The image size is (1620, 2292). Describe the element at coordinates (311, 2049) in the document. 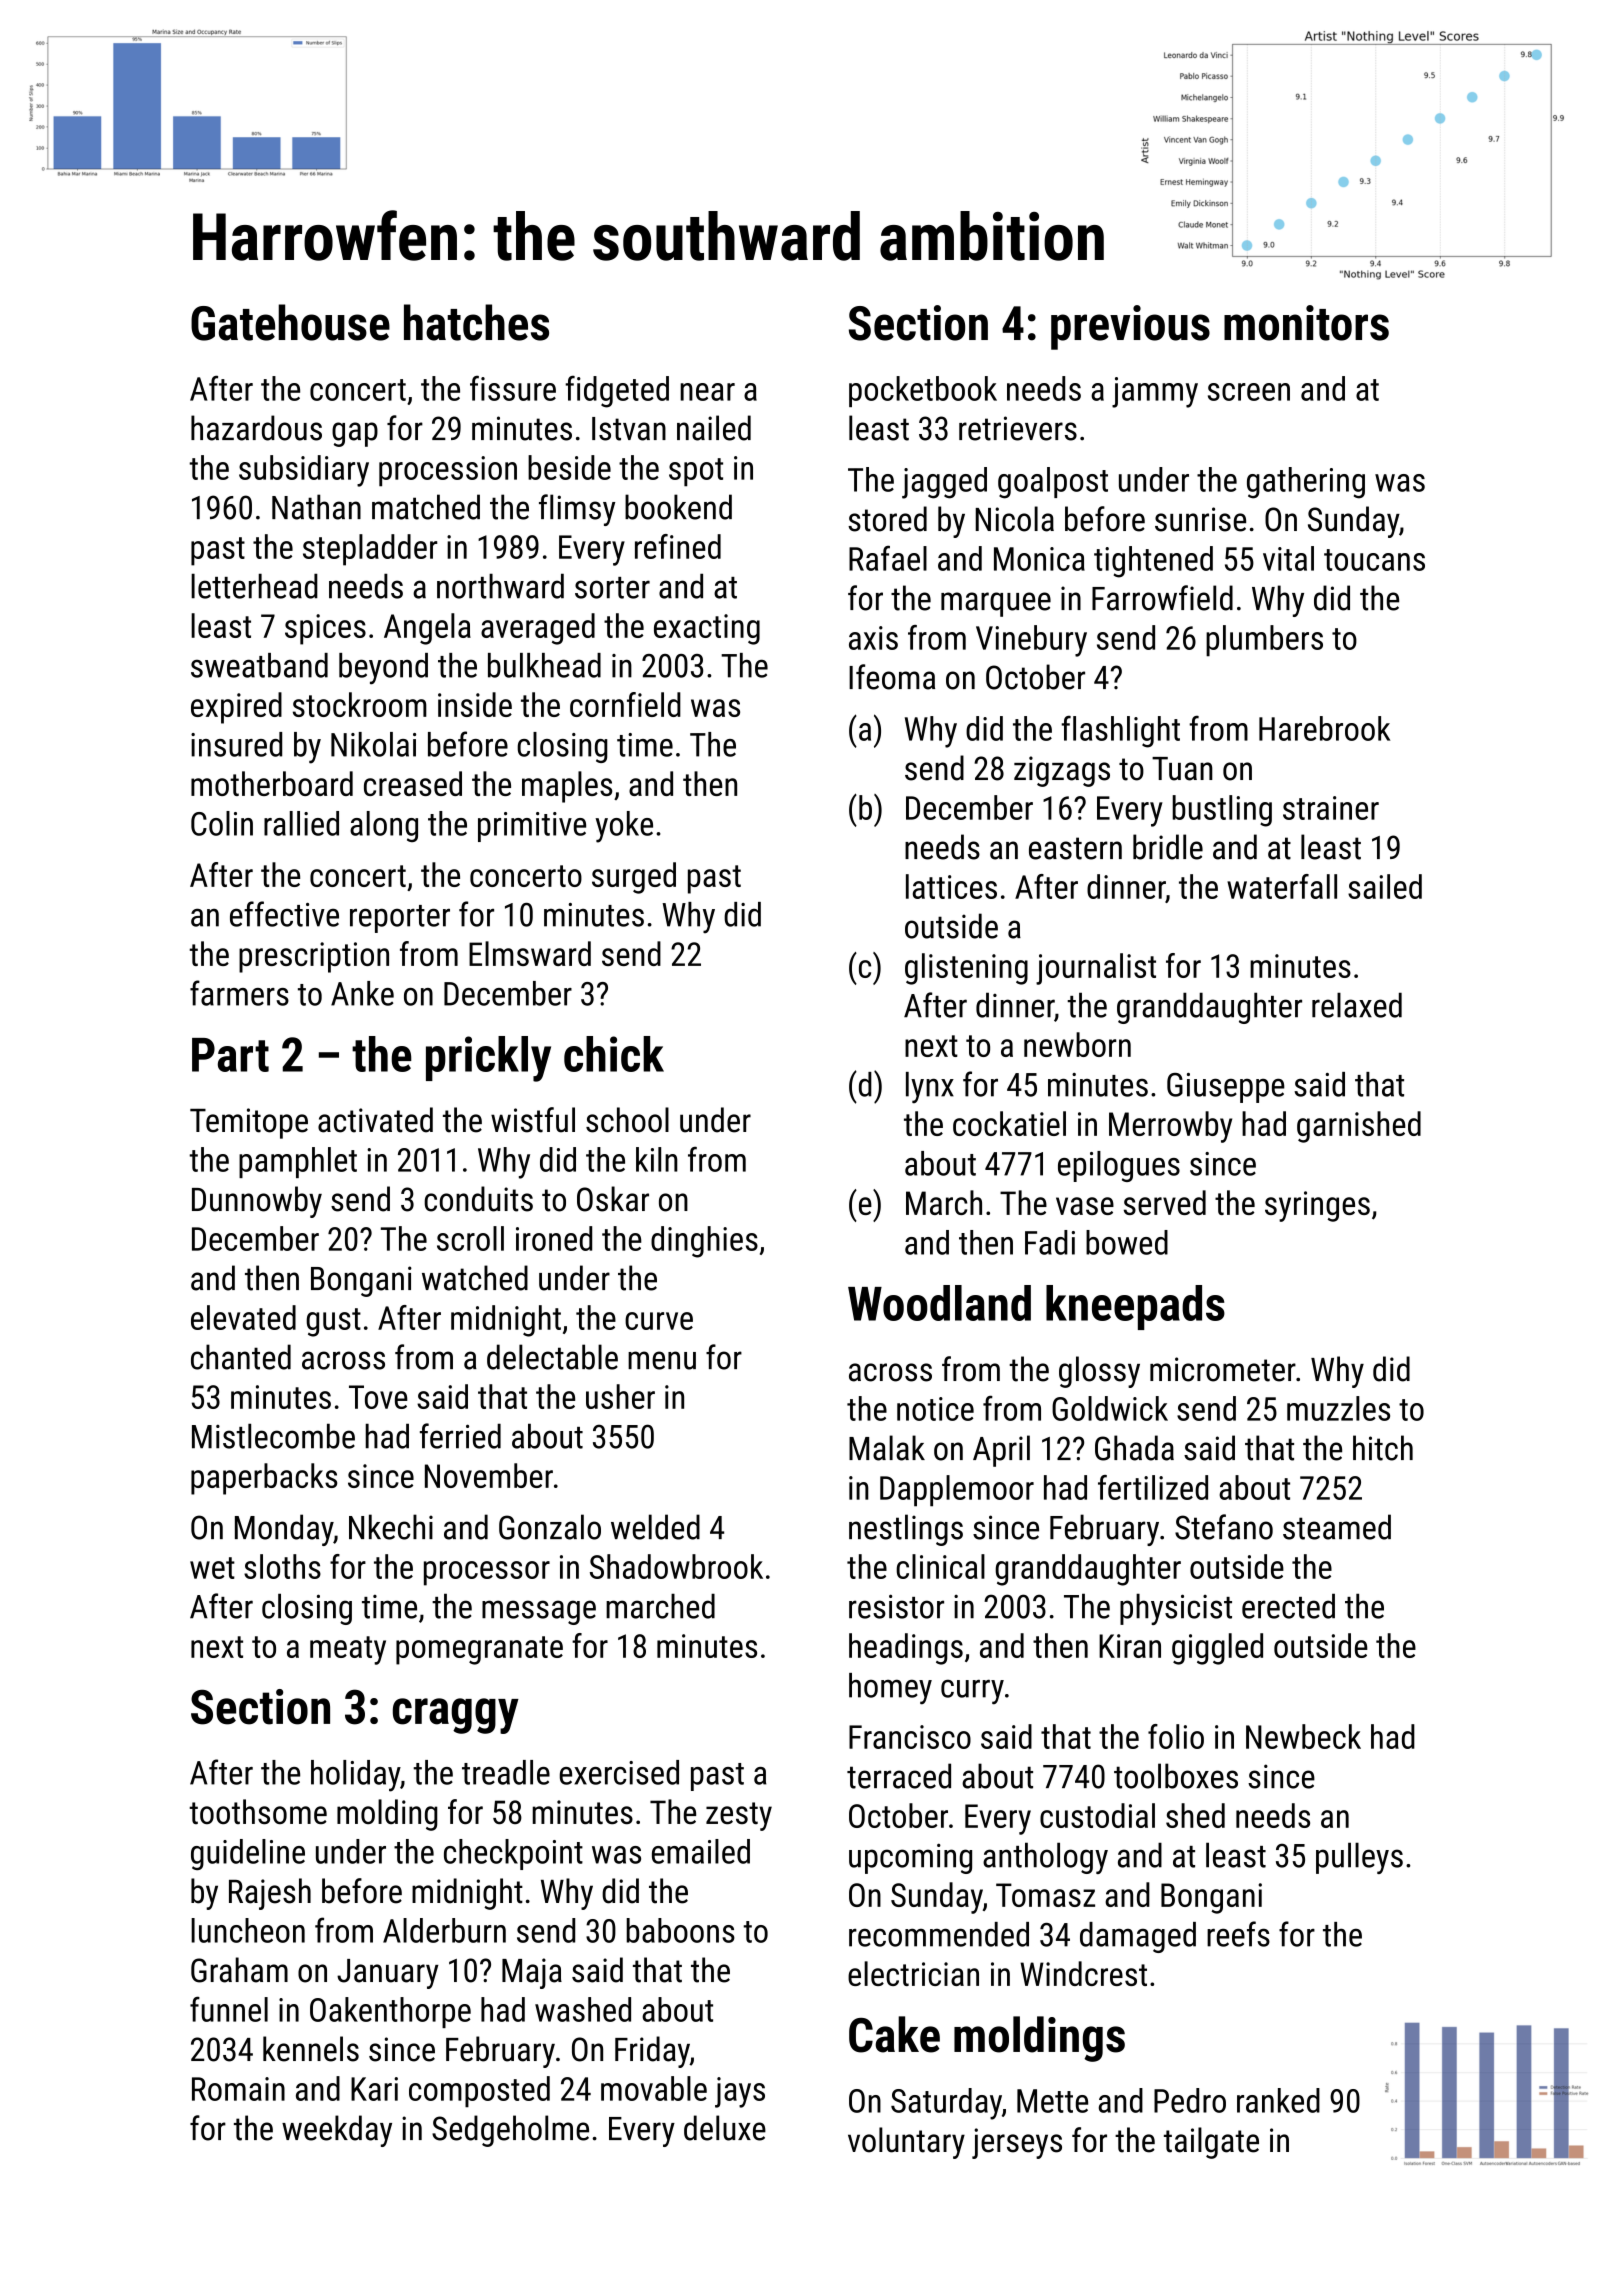

I see `kennels` at that location.
